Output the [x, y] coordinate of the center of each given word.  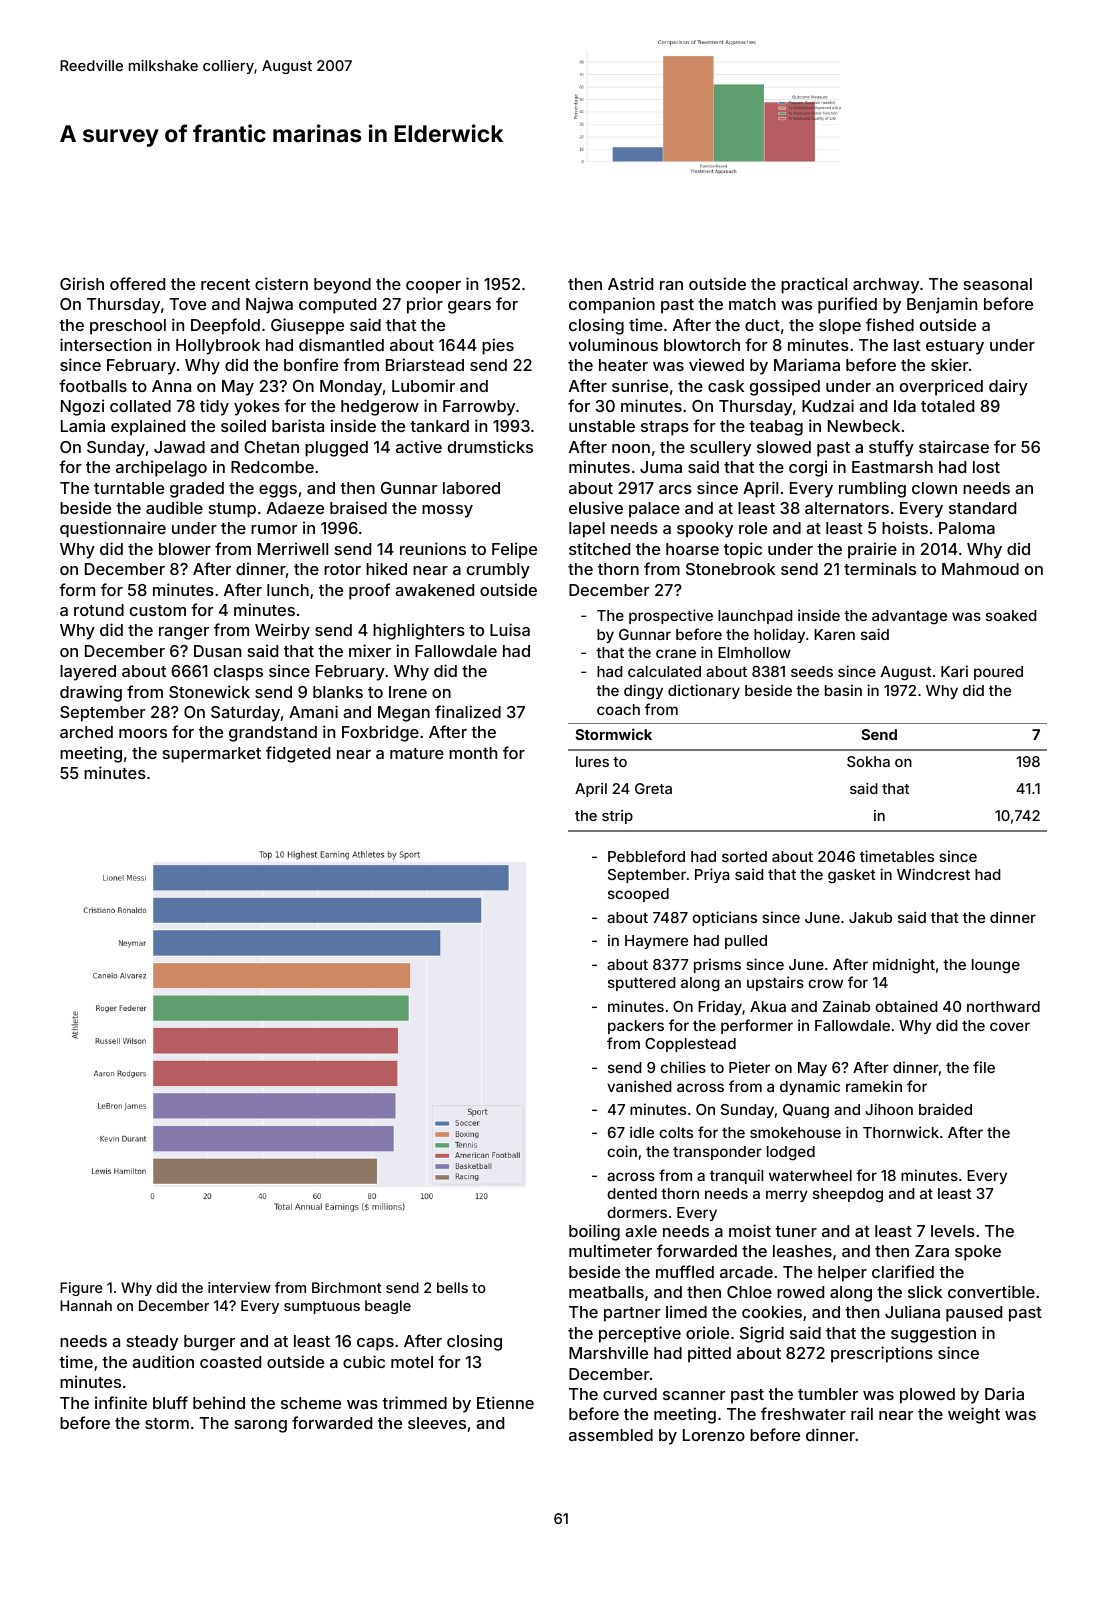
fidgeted [298, 754]
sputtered [642, 984]
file [984, 1067]
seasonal [998, 284]
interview [239, 1287]
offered [137, 283]
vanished [639, 1086]
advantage [909, 617]
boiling [594, 1232]
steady [152, 1343]
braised [358, 507]
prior [425, 305]
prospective [671, 616]
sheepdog [848, 1195]
